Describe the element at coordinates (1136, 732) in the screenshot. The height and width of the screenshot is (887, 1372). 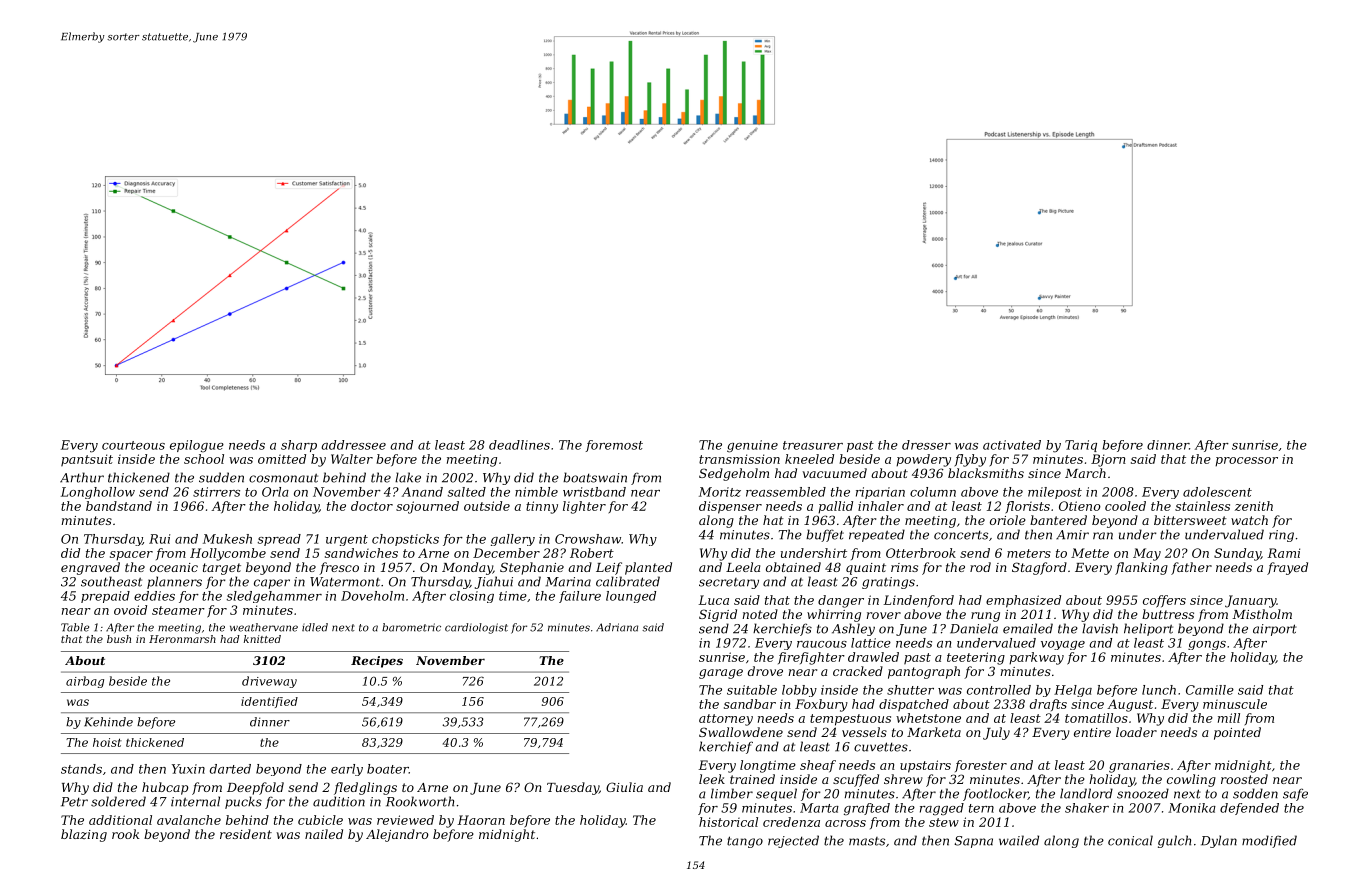
I see `loader` at that location.
